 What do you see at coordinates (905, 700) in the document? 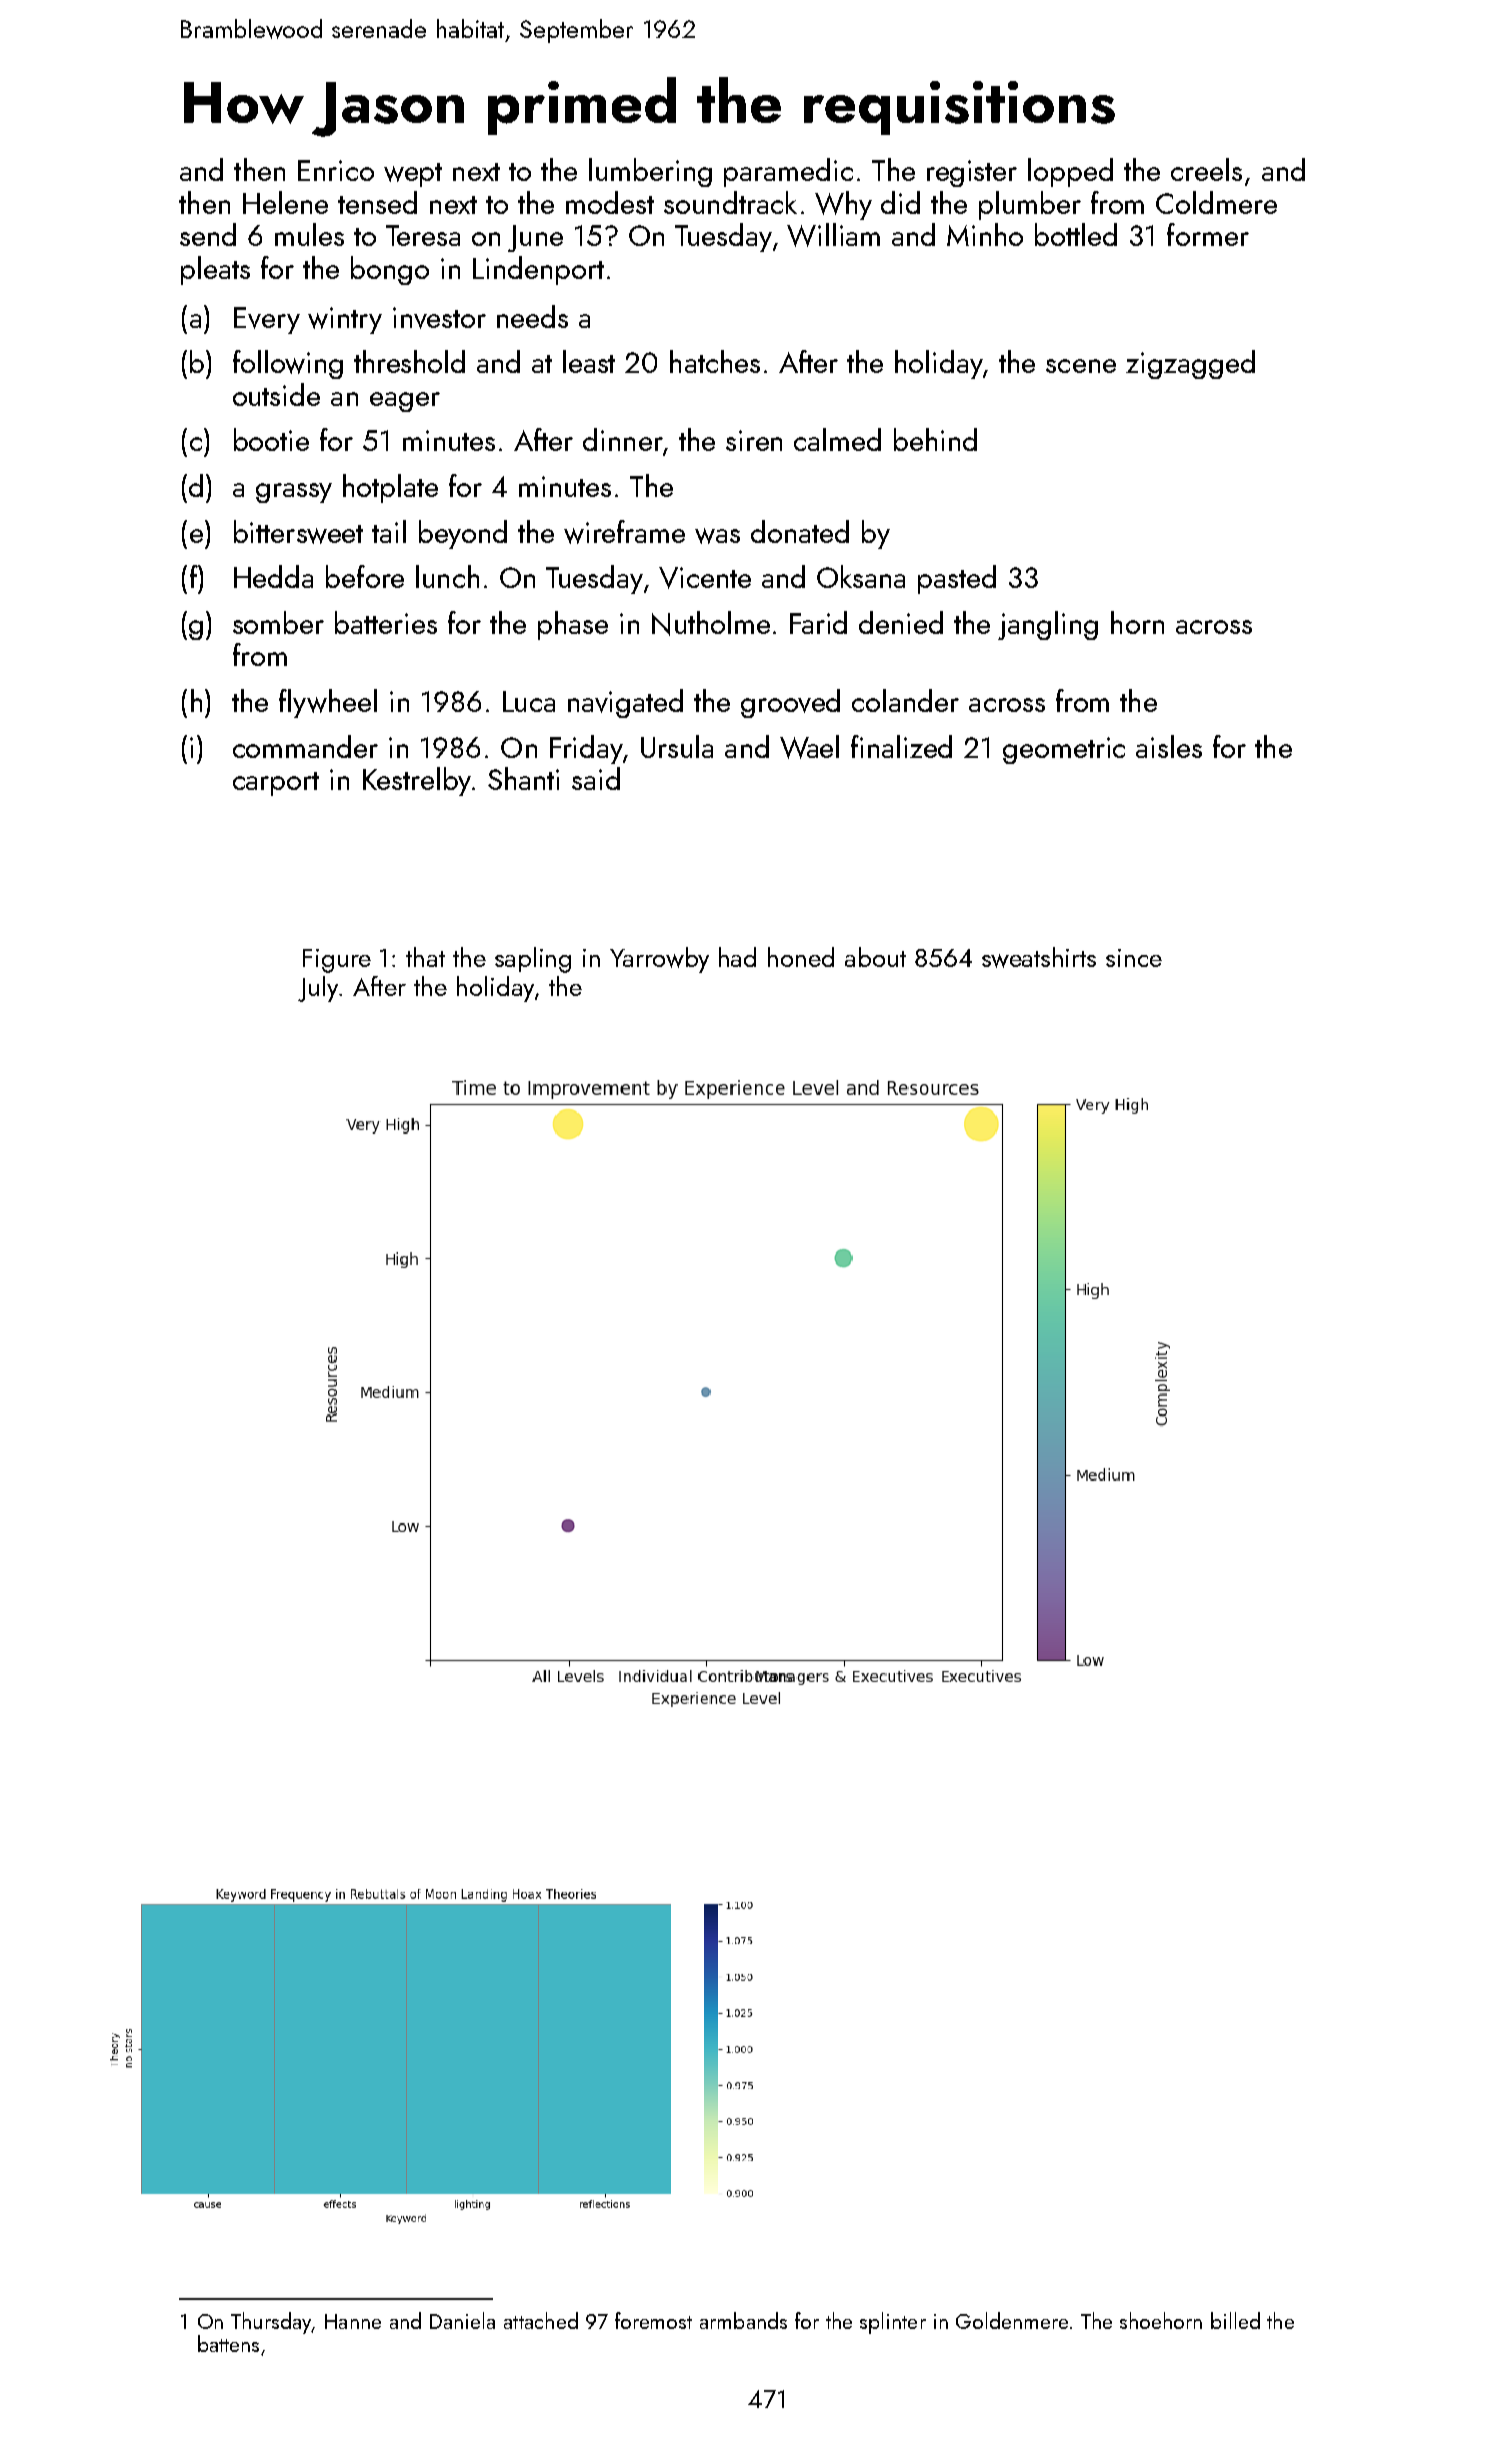
I see `colander` at bounding box center [905, 700].
